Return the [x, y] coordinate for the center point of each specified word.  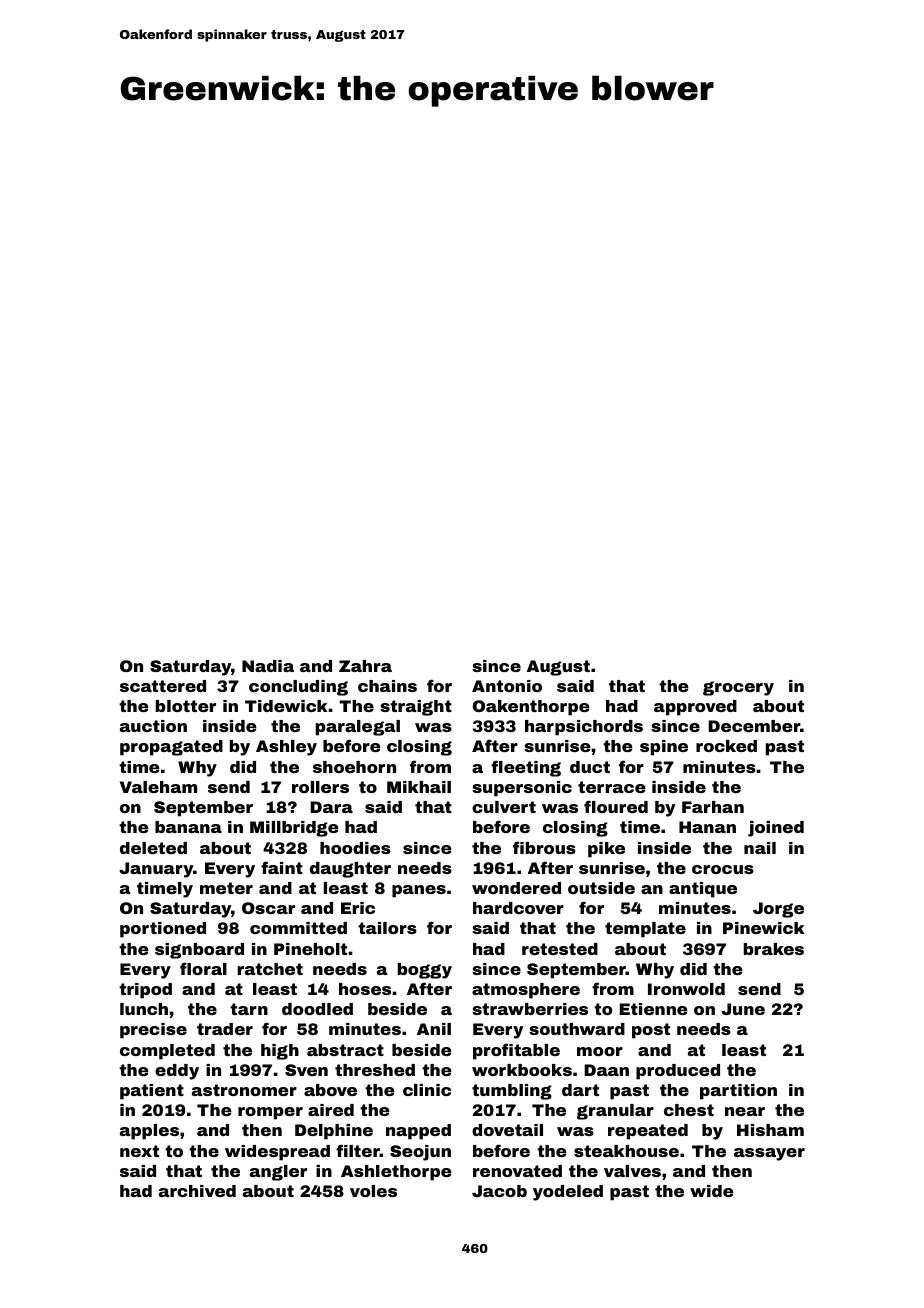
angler [278, 1173]
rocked [726, 746]
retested [560, 949]
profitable [516, 1051]
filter [358, 1150]
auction [153, 726]
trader [225, 1029]
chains [387, 686]
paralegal [358, 728]
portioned [163, 930]
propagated [171, 748]
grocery [738, 688]
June [743, 1009]
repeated [648, 1132]
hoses [365, 989]
